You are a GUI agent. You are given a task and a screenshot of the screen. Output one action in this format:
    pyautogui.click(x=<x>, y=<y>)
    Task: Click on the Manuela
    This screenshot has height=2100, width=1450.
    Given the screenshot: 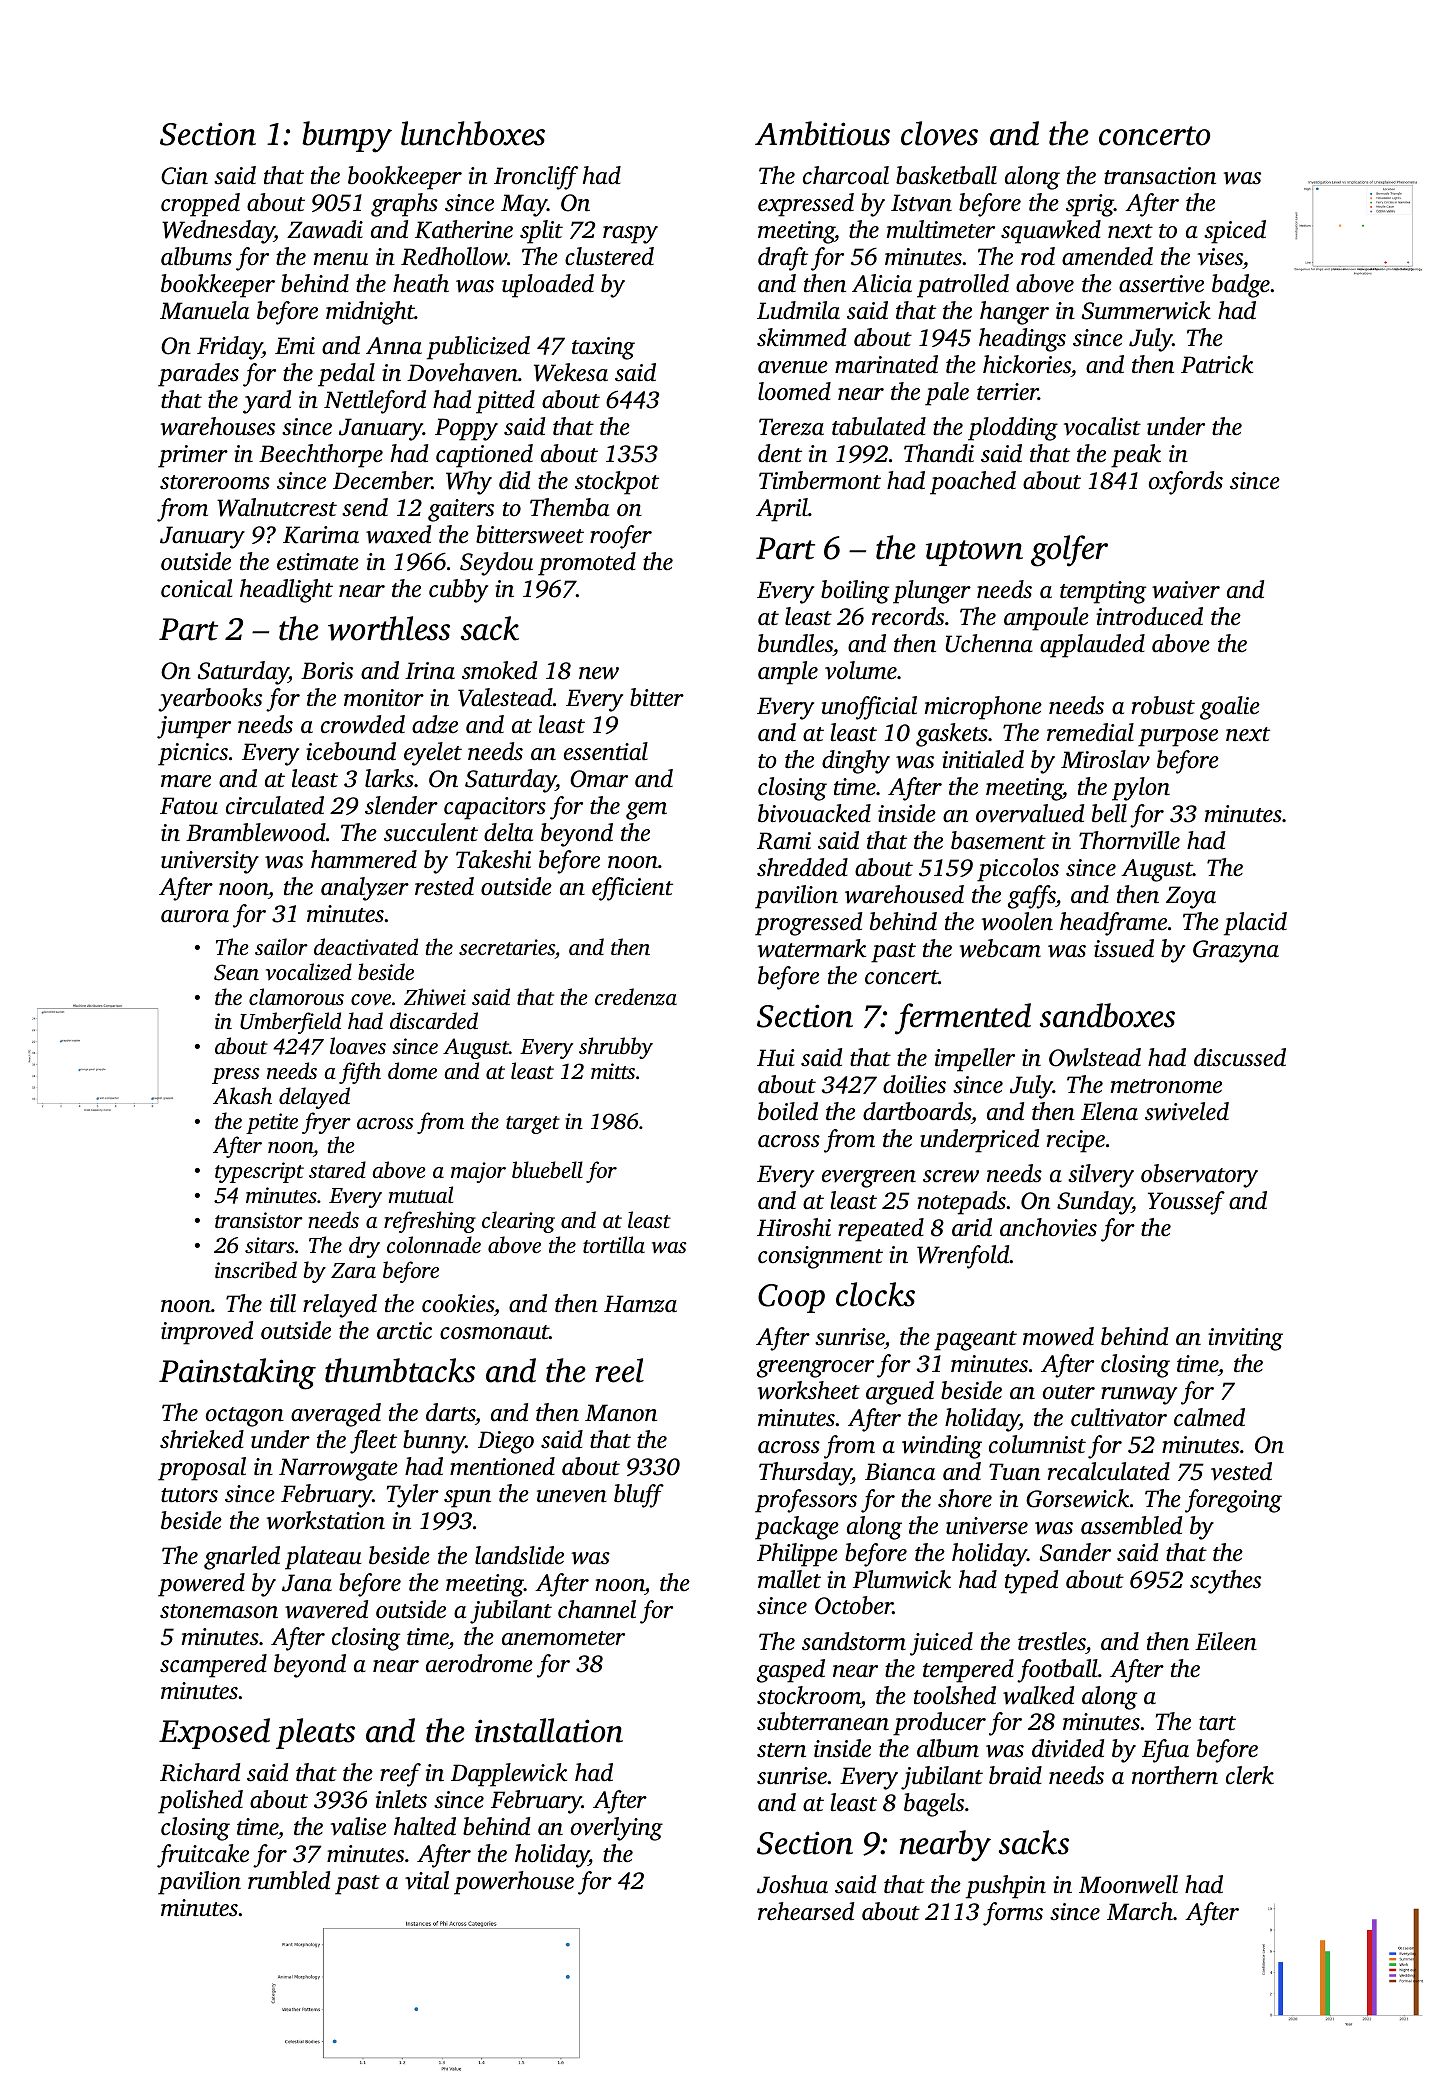 What is the action you would take?
    pyautogui.click(x=204, y=310)
